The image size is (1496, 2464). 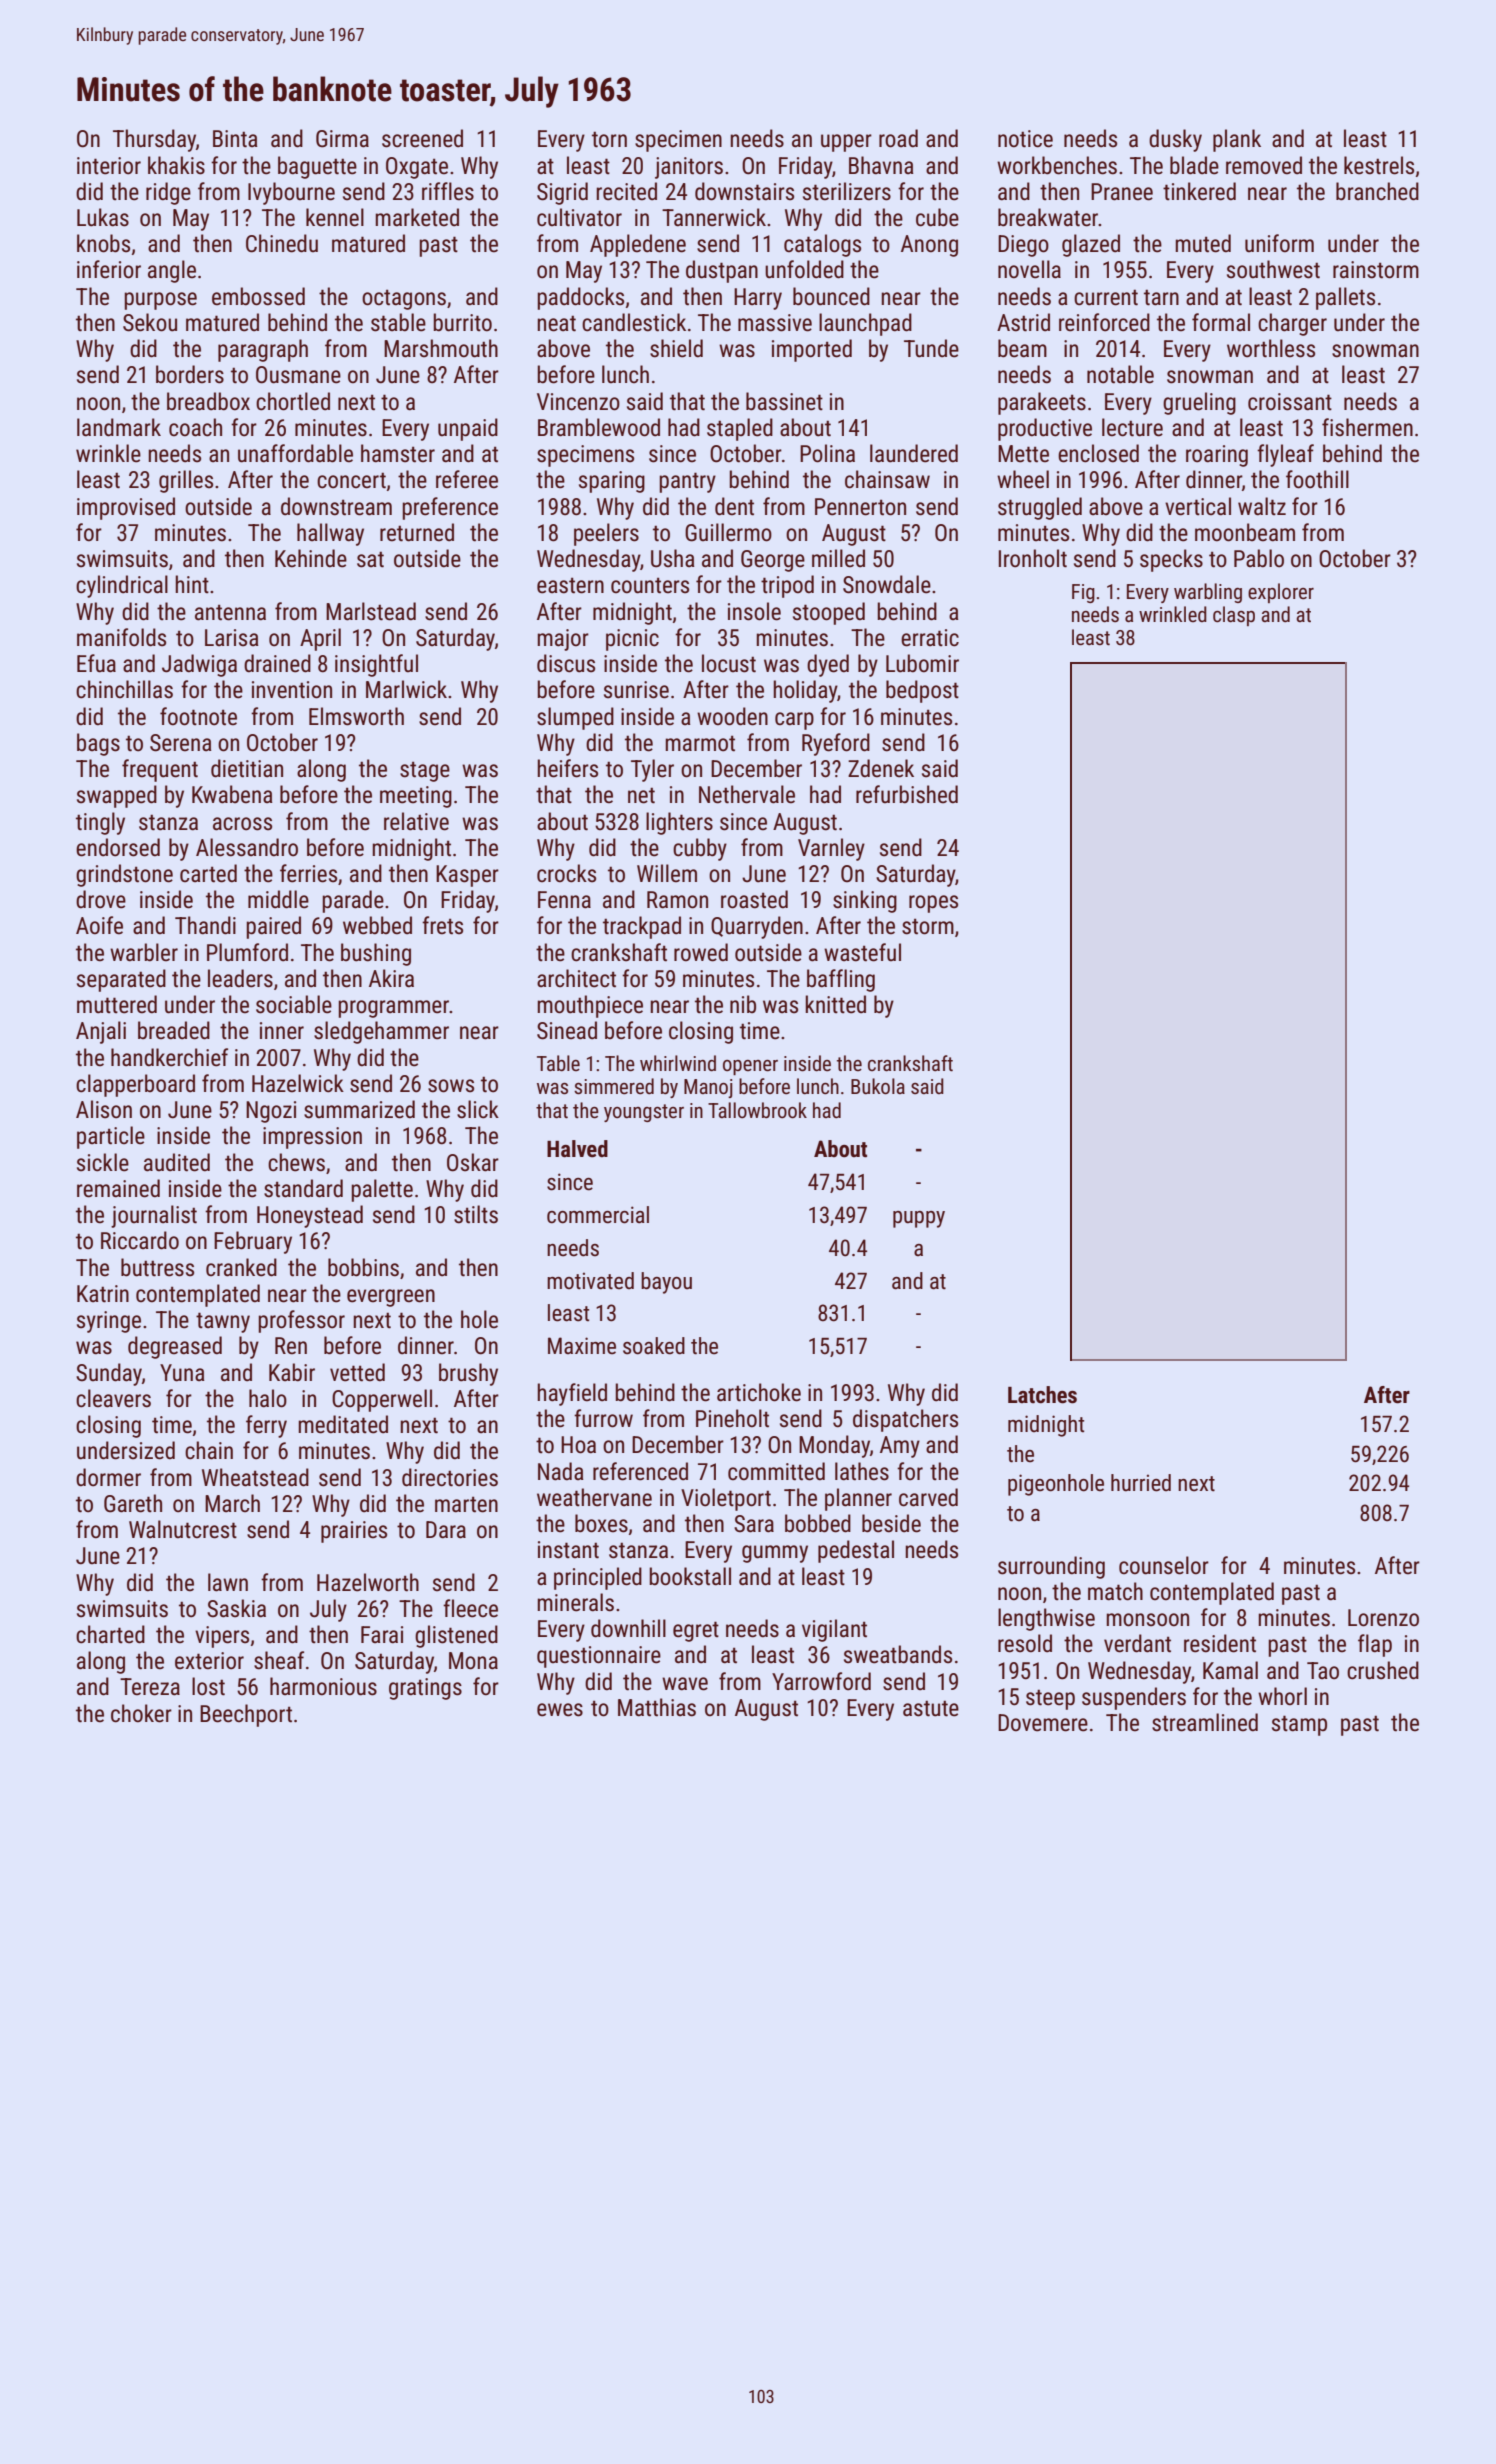 I want to click on Tallowbrook, so click(x=757, y=1110).
